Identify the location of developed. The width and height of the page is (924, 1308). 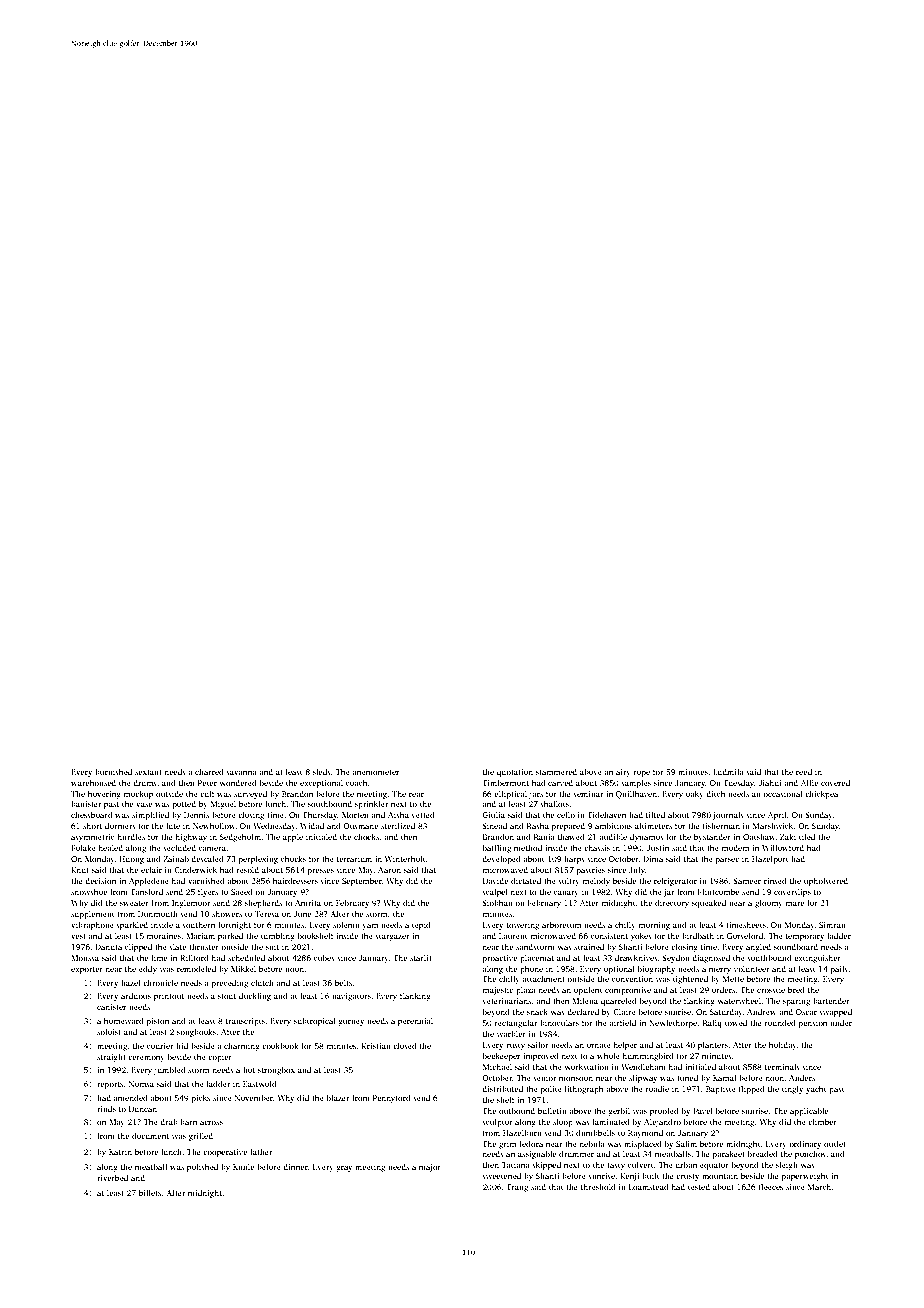
(501, 860).
